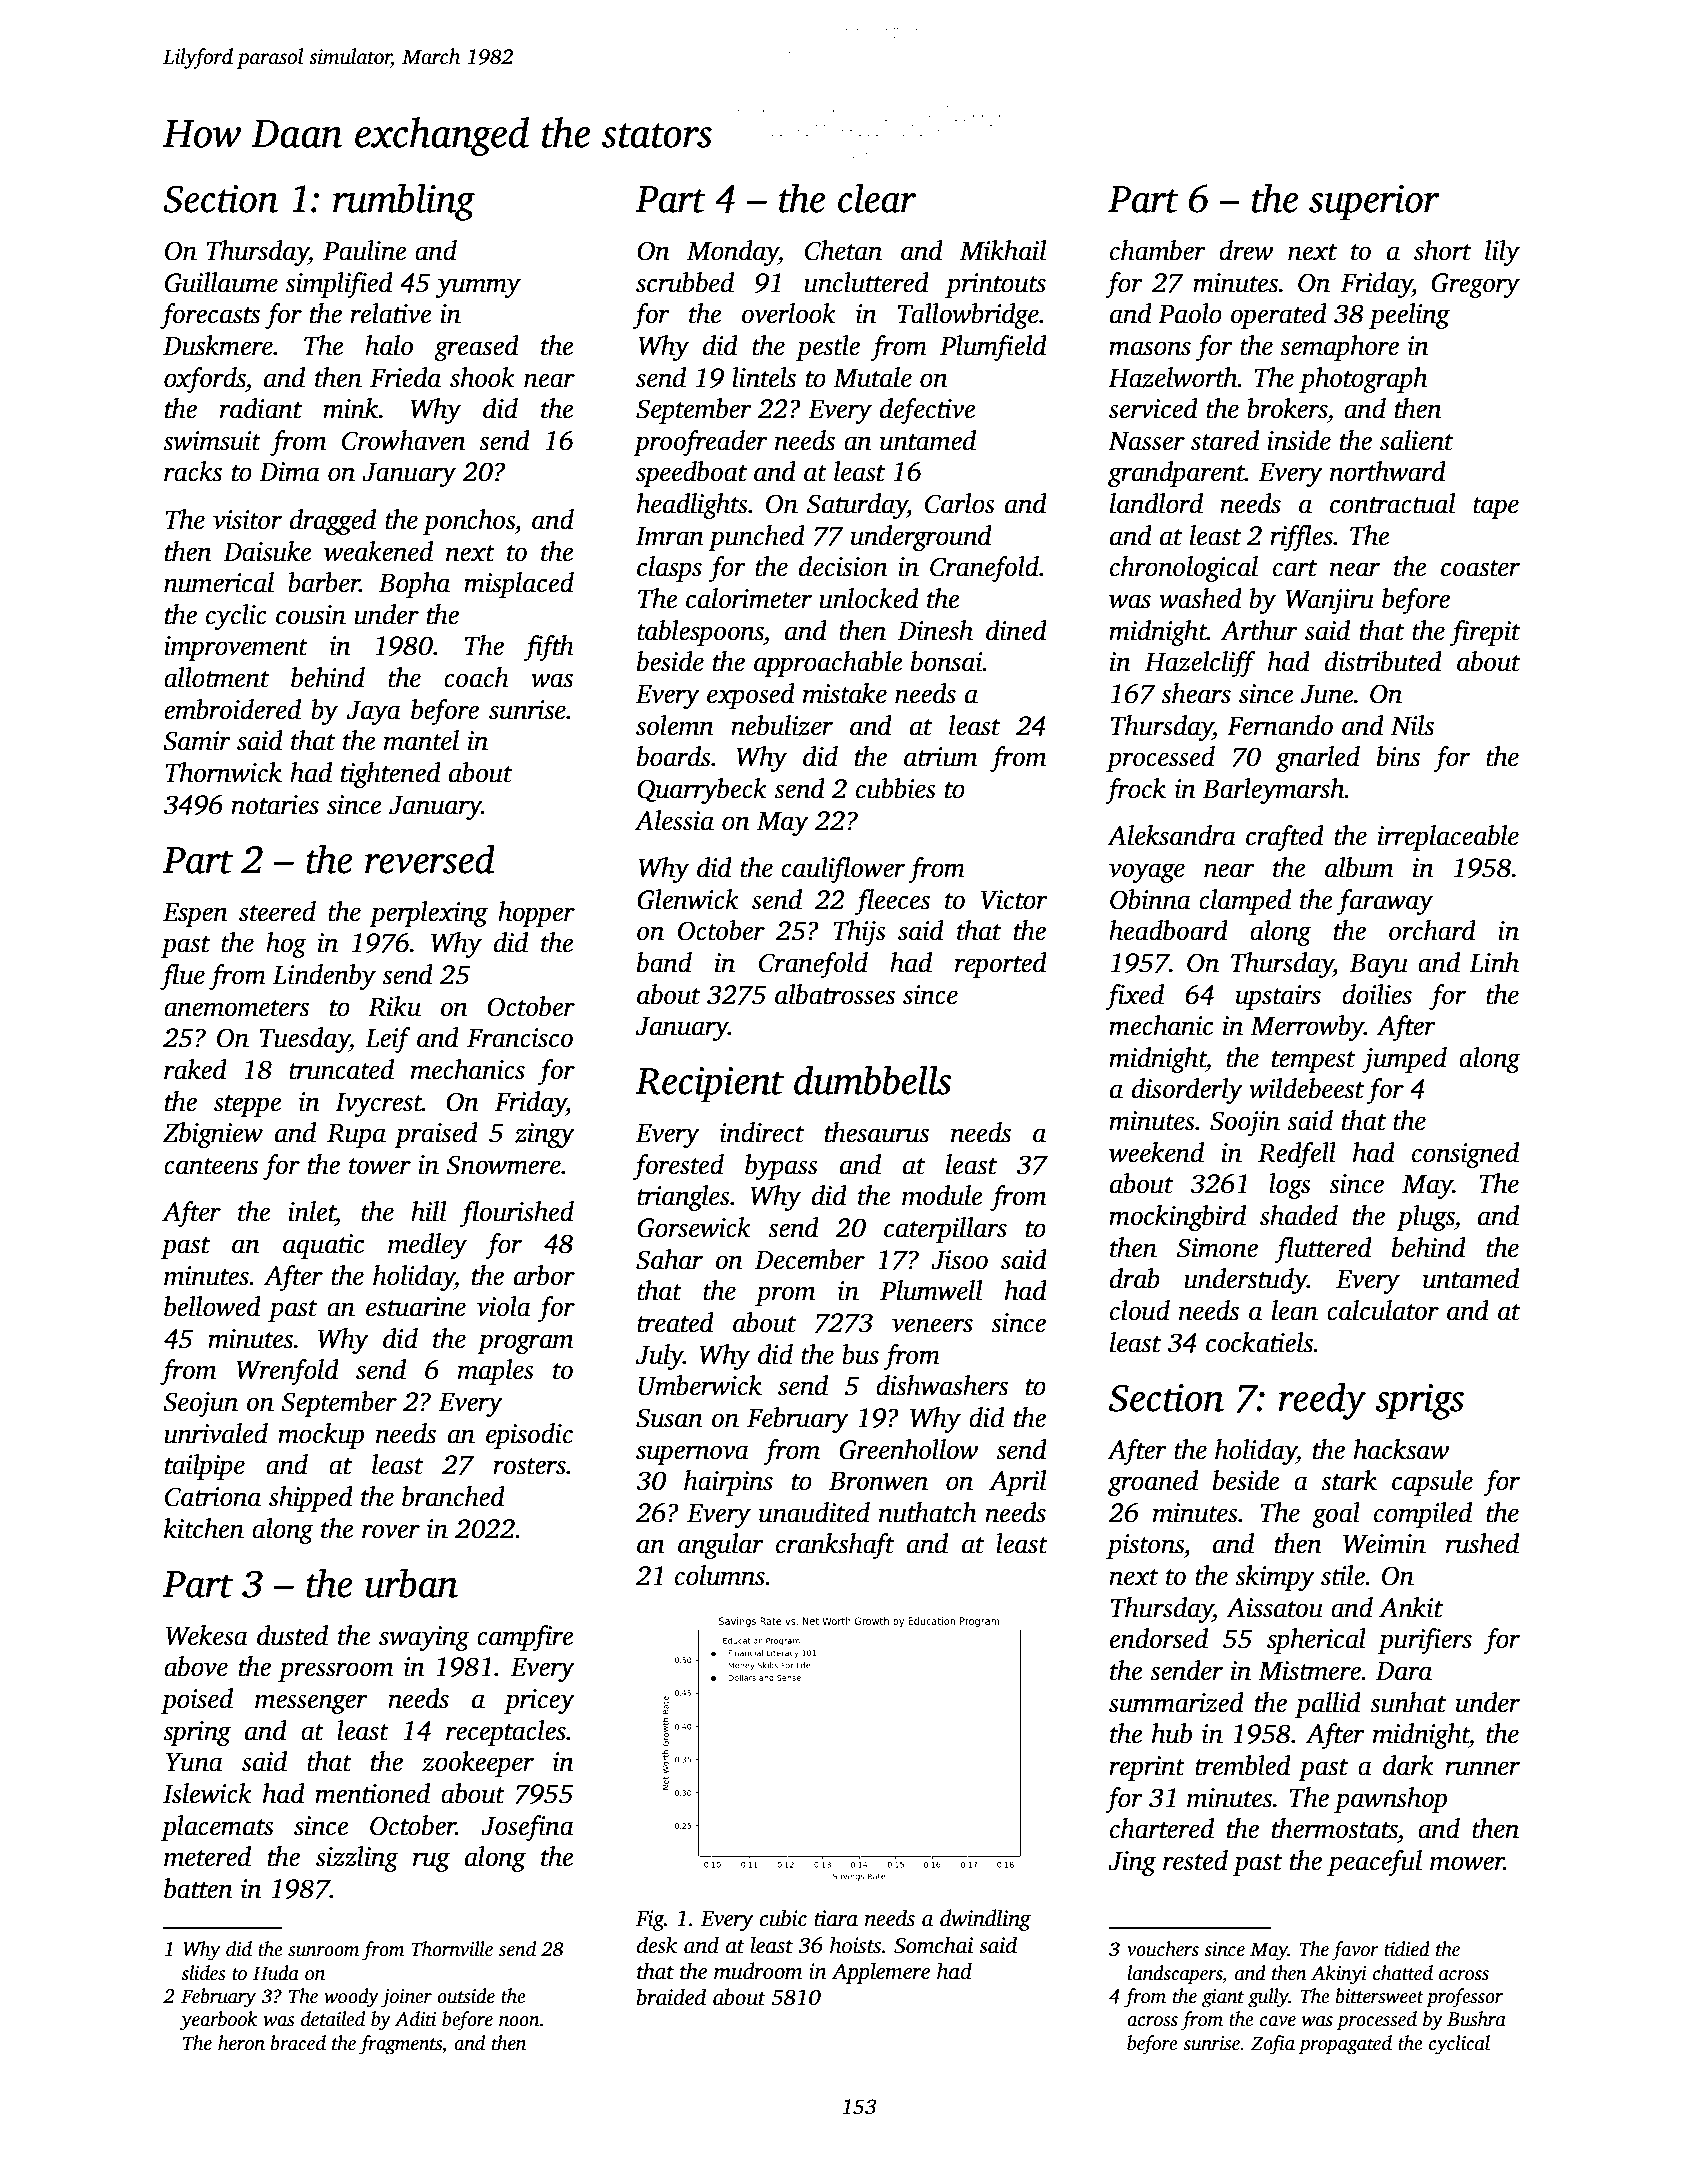  I want to click on rosters, so click(529, 1466).
